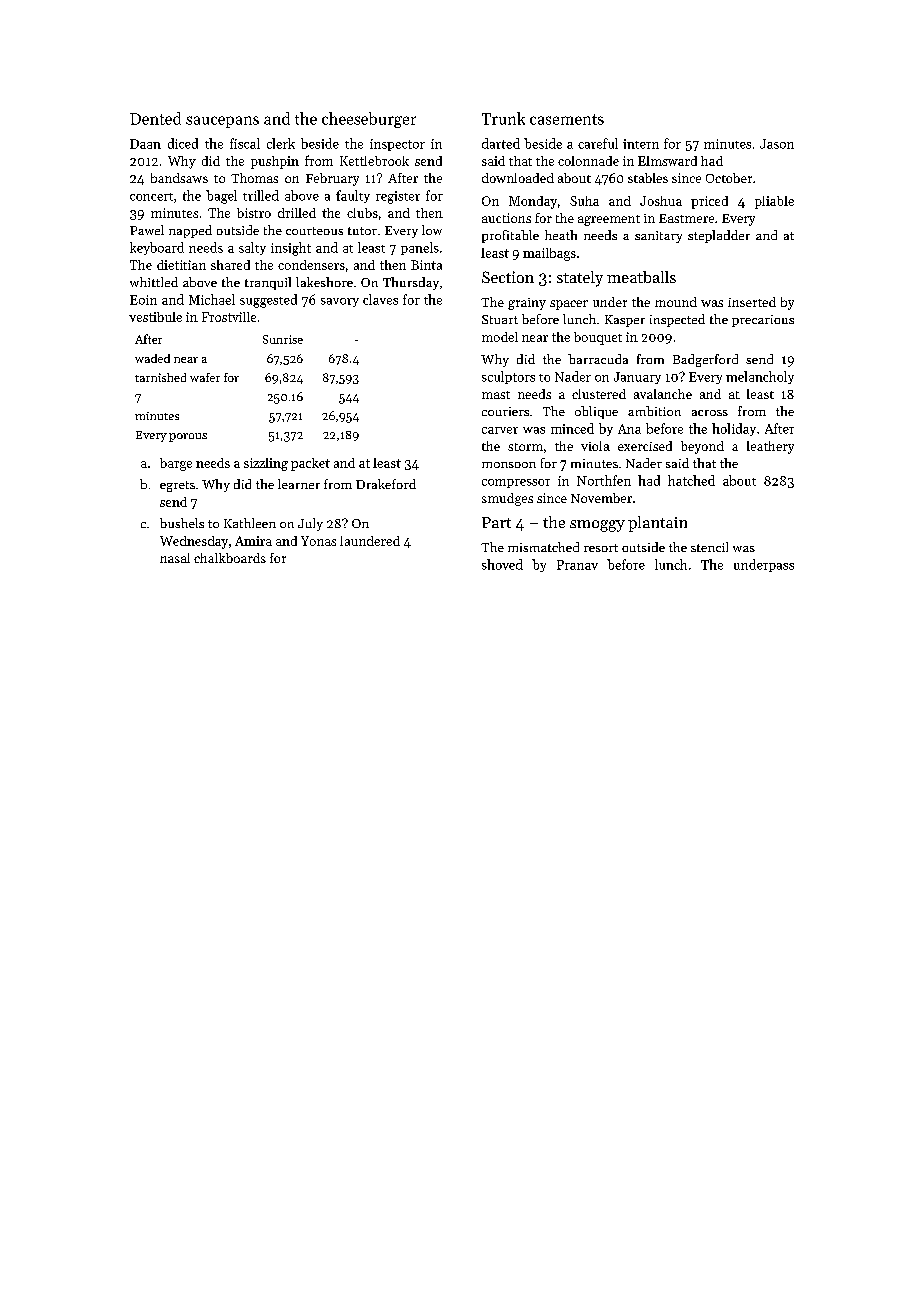 The width and height of the screenshot is (924, 1314). What do you see at coordinates (183, 143) in the screenshot?
I see `diced` at bounding box center [183, 143].
